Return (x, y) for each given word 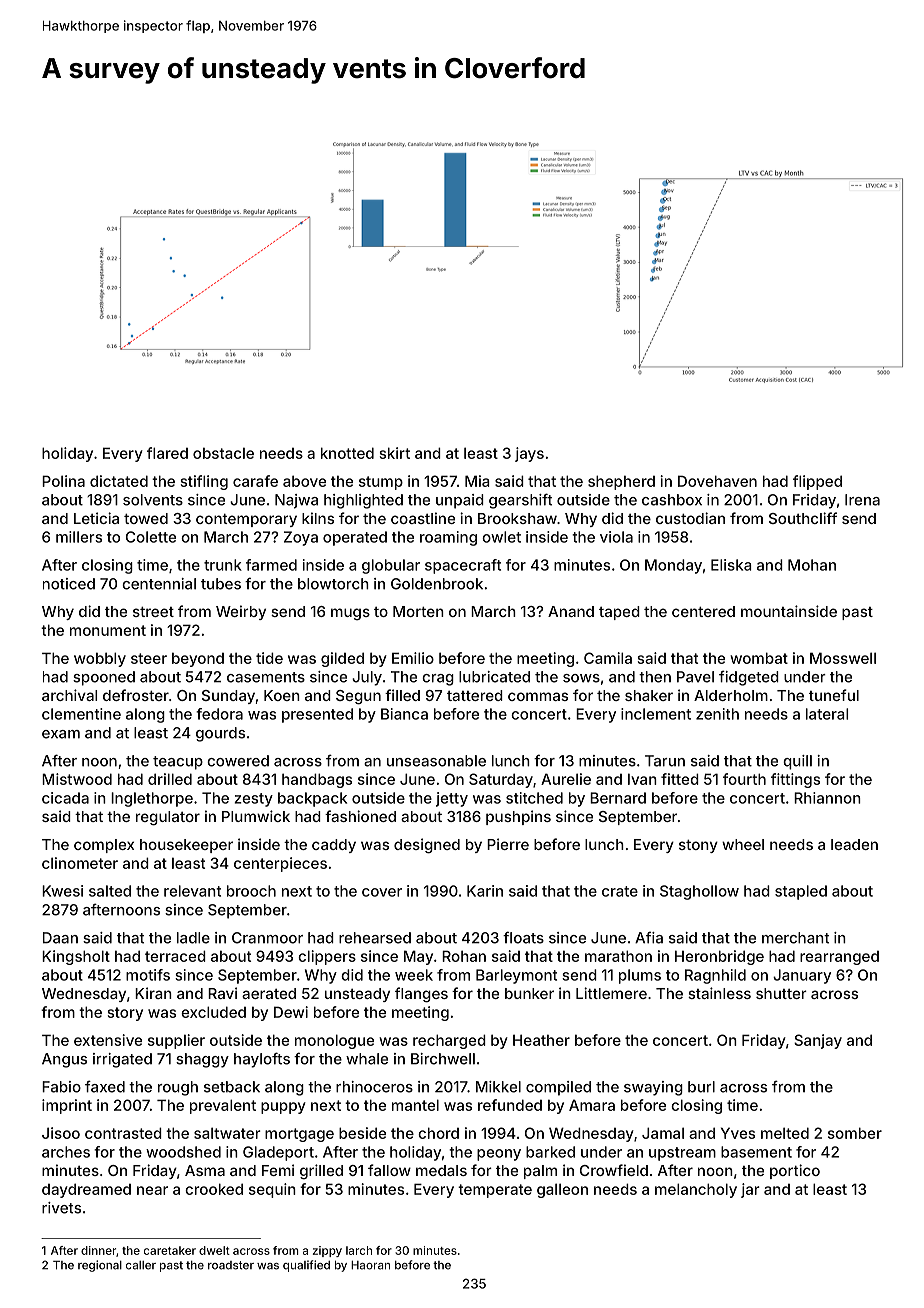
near (152, 1190)
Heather (541, 1040)
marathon (618, 956)
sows (581, 678)
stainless (719, 993)
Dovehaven (717, 481)
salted (110, 891)
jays (529, 454)
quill (797, 762)
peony (499, 1155)
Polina (63, 481)
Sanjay (818, 1041)
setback (232, 1087)
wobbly (100, 659)
